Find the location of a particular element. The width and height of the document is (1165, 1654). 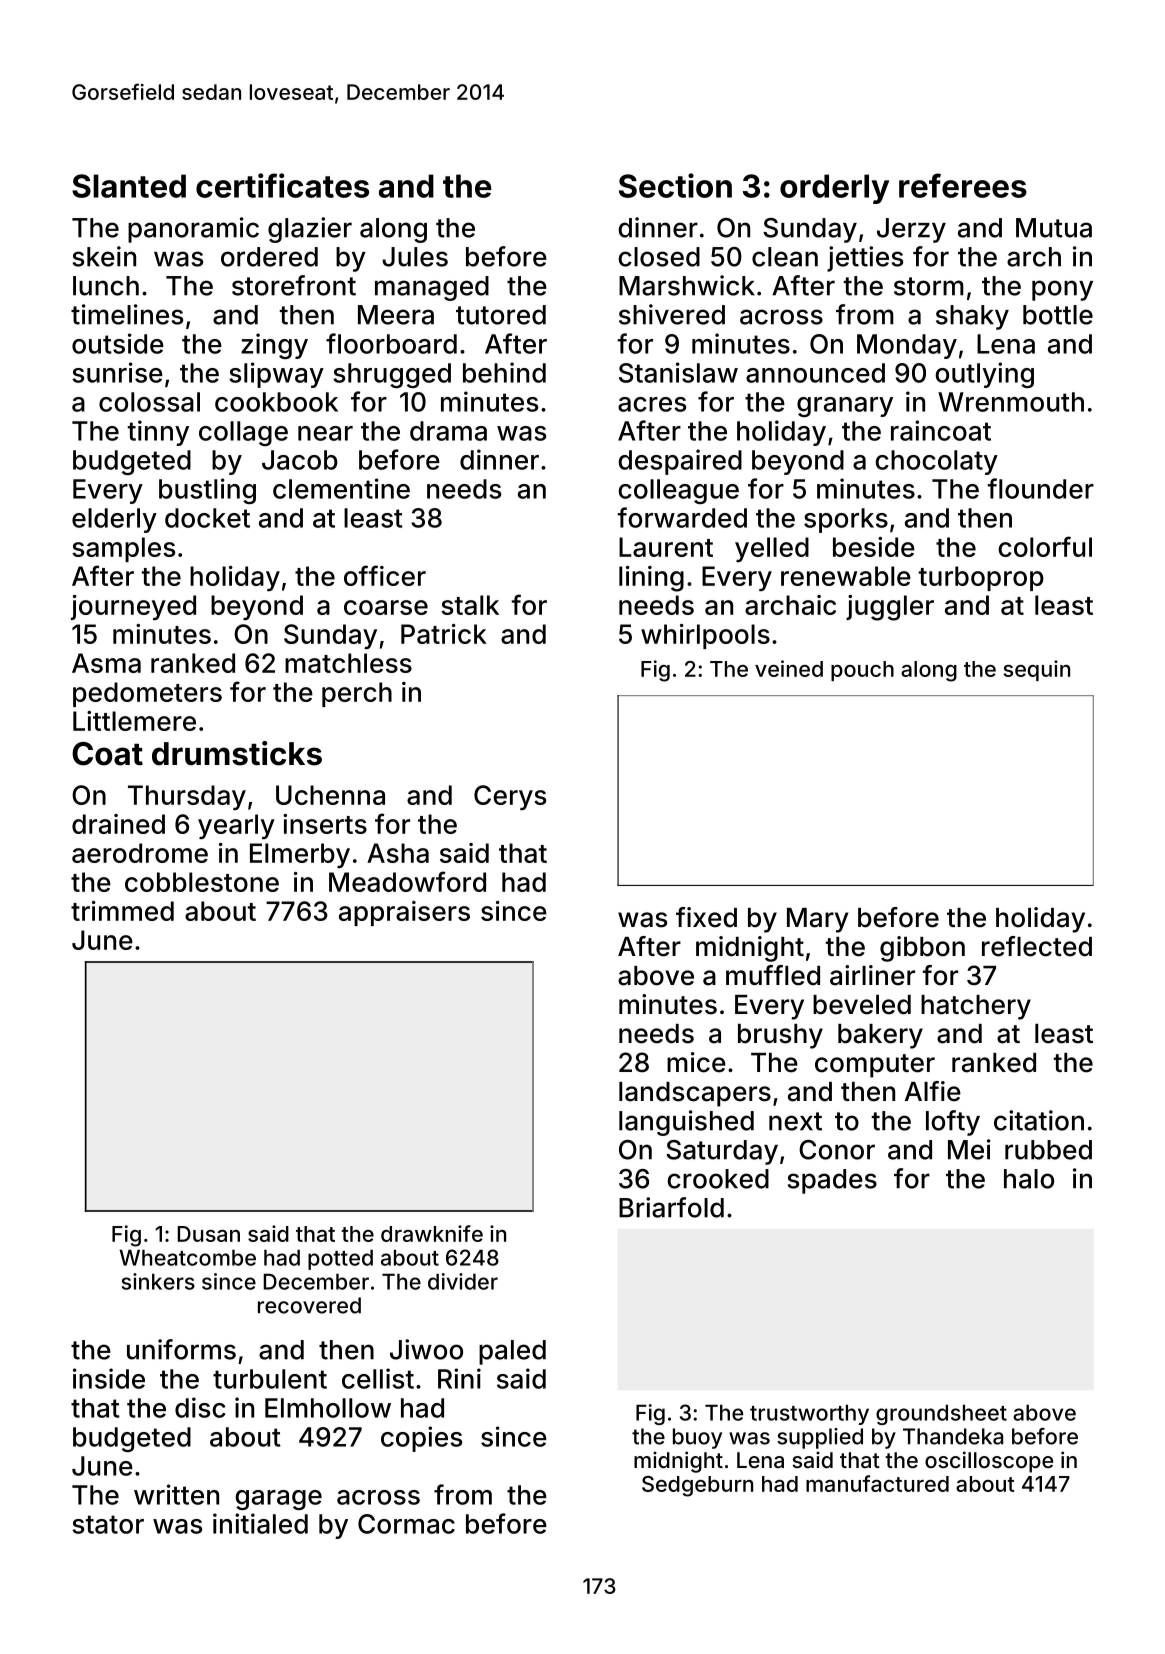

trimmed is located at coordinates (122, 911).
